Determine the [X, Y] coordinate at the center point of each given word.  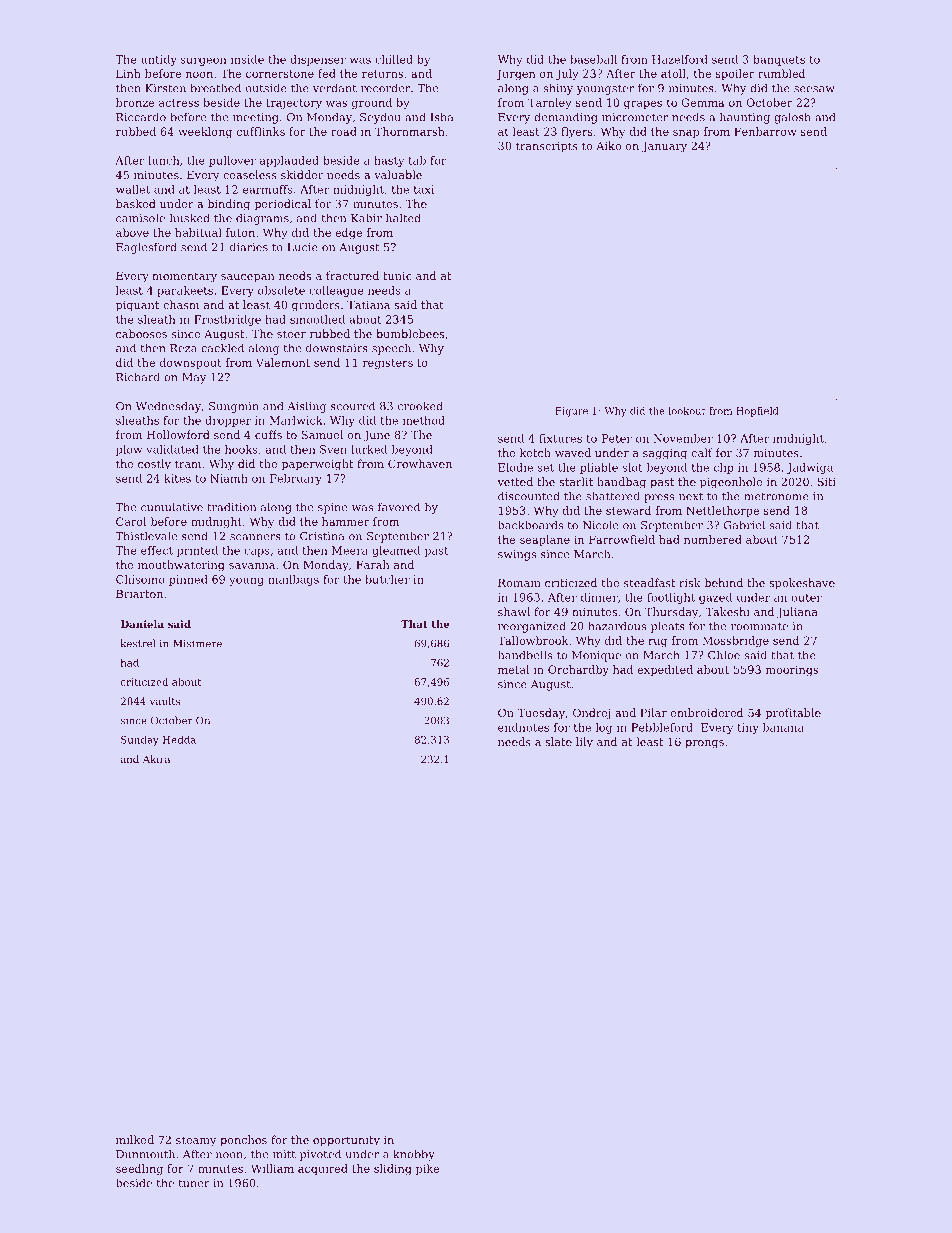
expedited [665, 670]
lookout [687, 411]
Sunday [140, 741]
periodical [282, 205]
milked [135, 1139]
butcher [387, 579]
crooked [420, 406]
